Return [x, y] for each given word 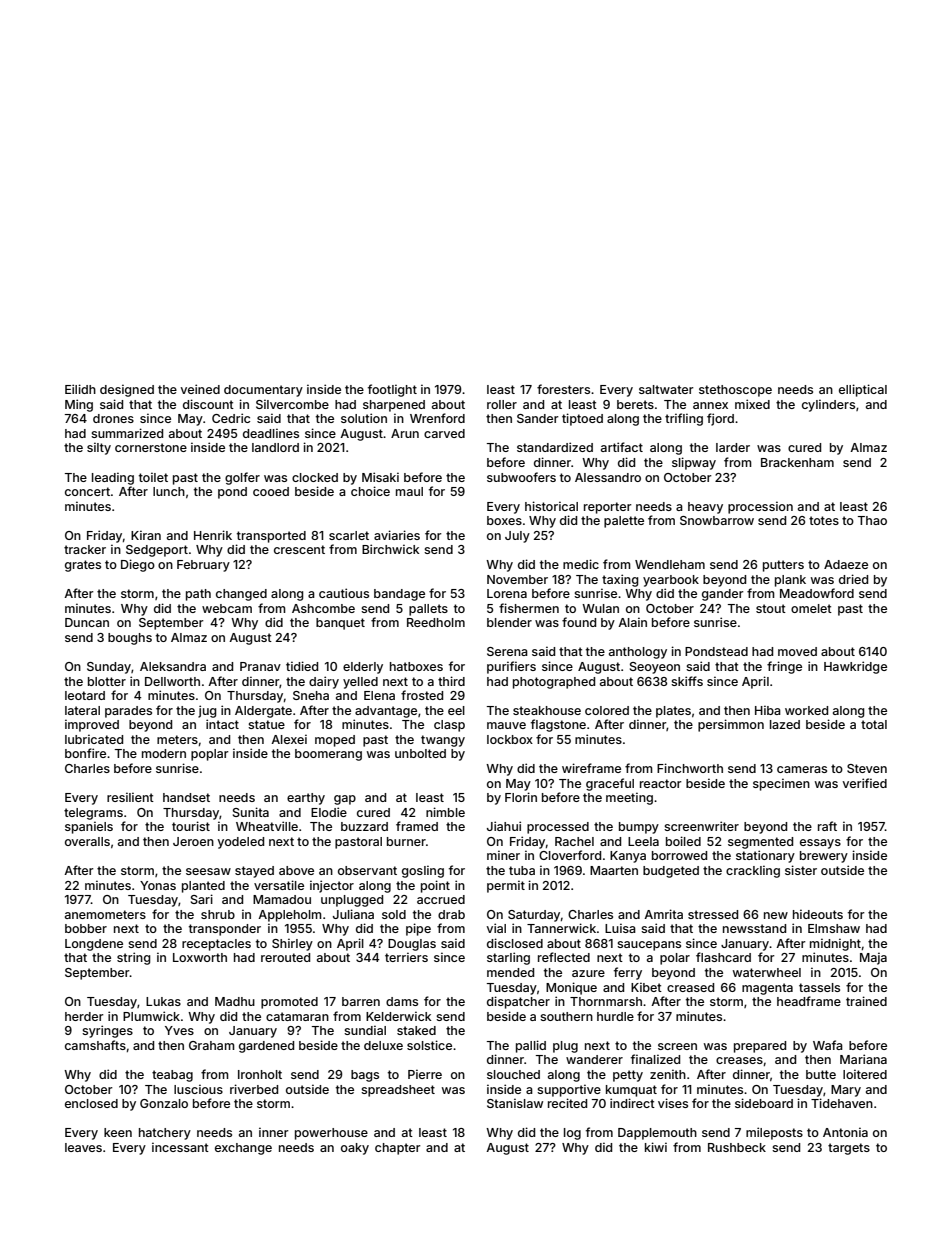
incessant [180, 1147]
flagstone [558, 725]
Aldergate [263, 712]
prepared [760, 1047]
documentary [263, 391]
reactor [661, 783]
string [133, 958]
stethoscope [735, 391]
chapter [398, 1149]
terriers [406, 957]
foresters [563, 389]
